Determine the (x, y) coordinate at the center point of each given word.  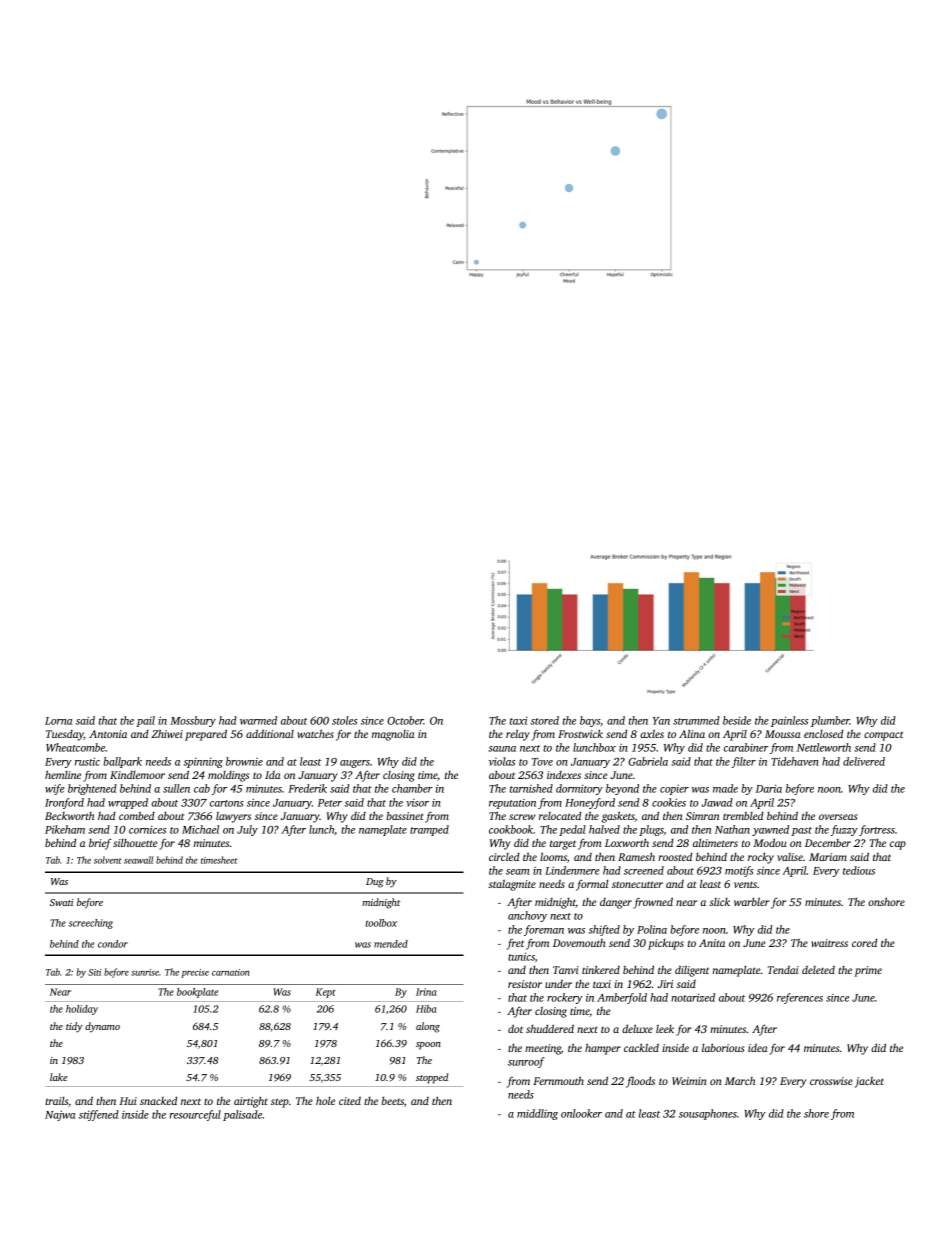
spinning (203, 762)
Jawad (717, 802)
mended (391, 944)
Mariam (828, 857)
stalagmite (512, 885)
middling (537, 1114)
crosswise (831, 1081)
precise (195, 973)
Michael (200, 829)
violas (502, 761)
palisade (242, 1115)
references (800, 998)
